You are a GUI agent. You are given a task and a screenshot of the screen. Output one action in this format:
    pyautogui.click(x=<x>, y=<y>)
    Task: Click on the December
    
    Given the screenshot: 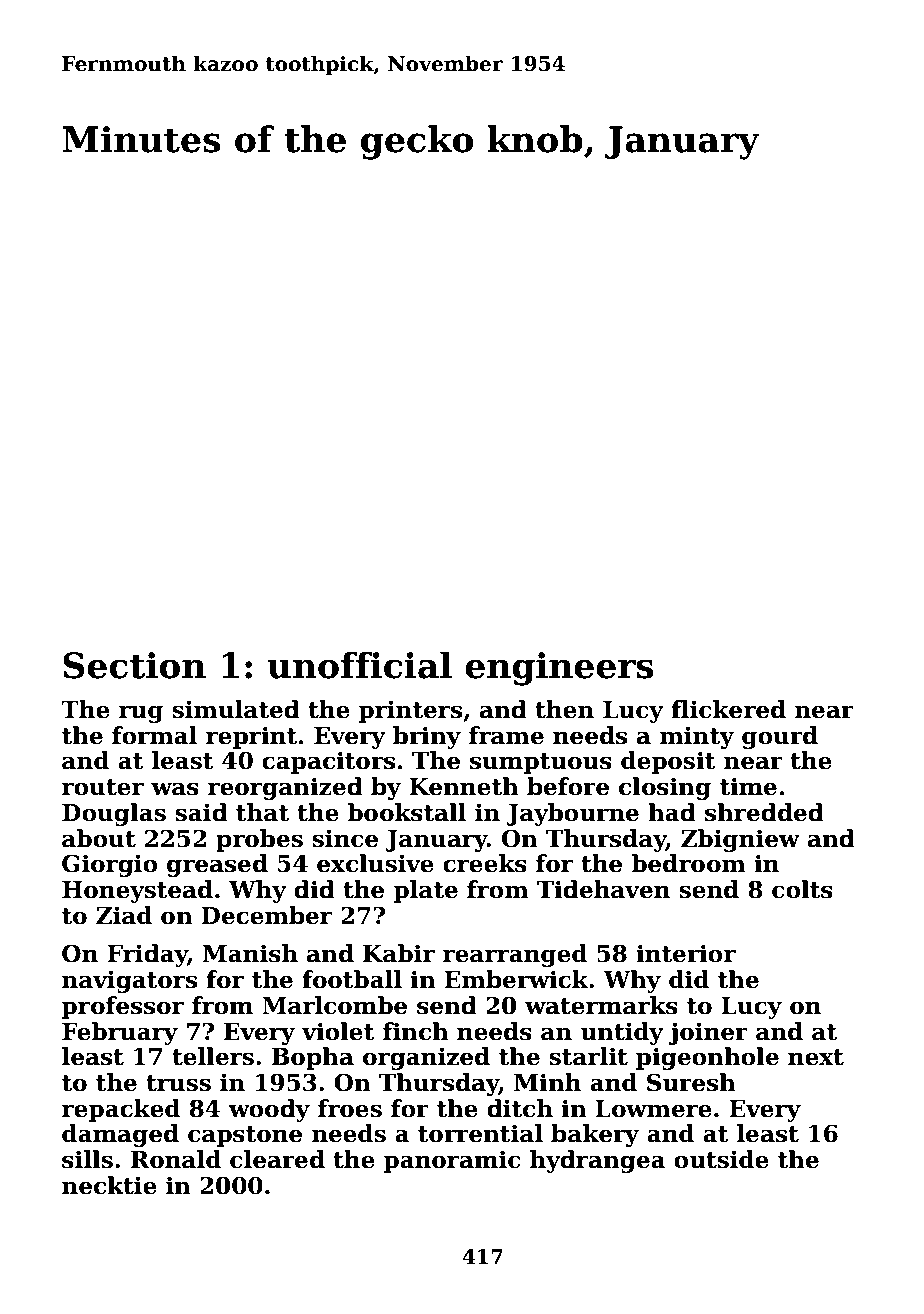 What is the action you would take?
    pyautogui.click(x=266, y=915)
